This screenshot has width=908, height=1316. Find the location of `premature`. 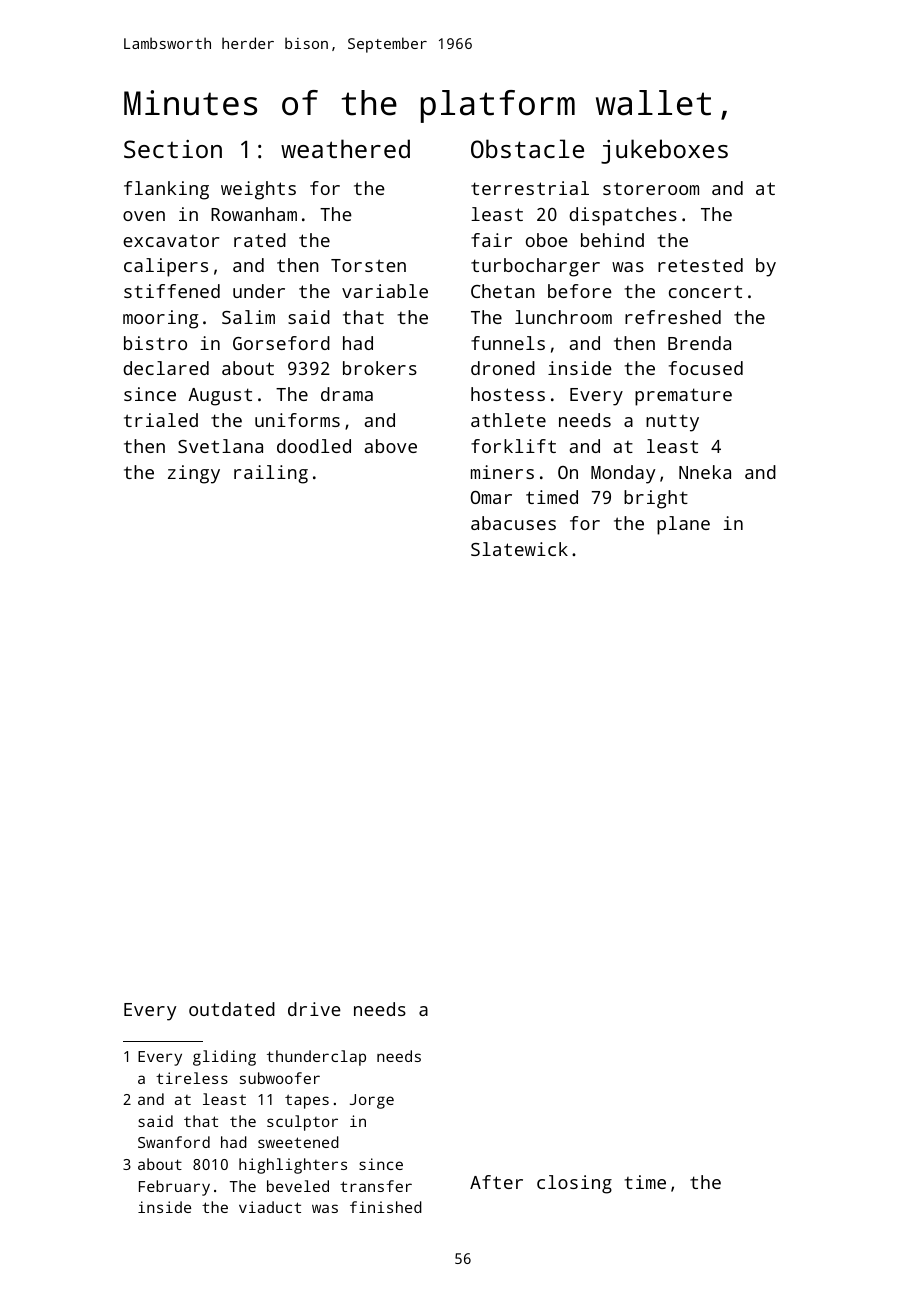

premature is located at coordinates (683, 397).
